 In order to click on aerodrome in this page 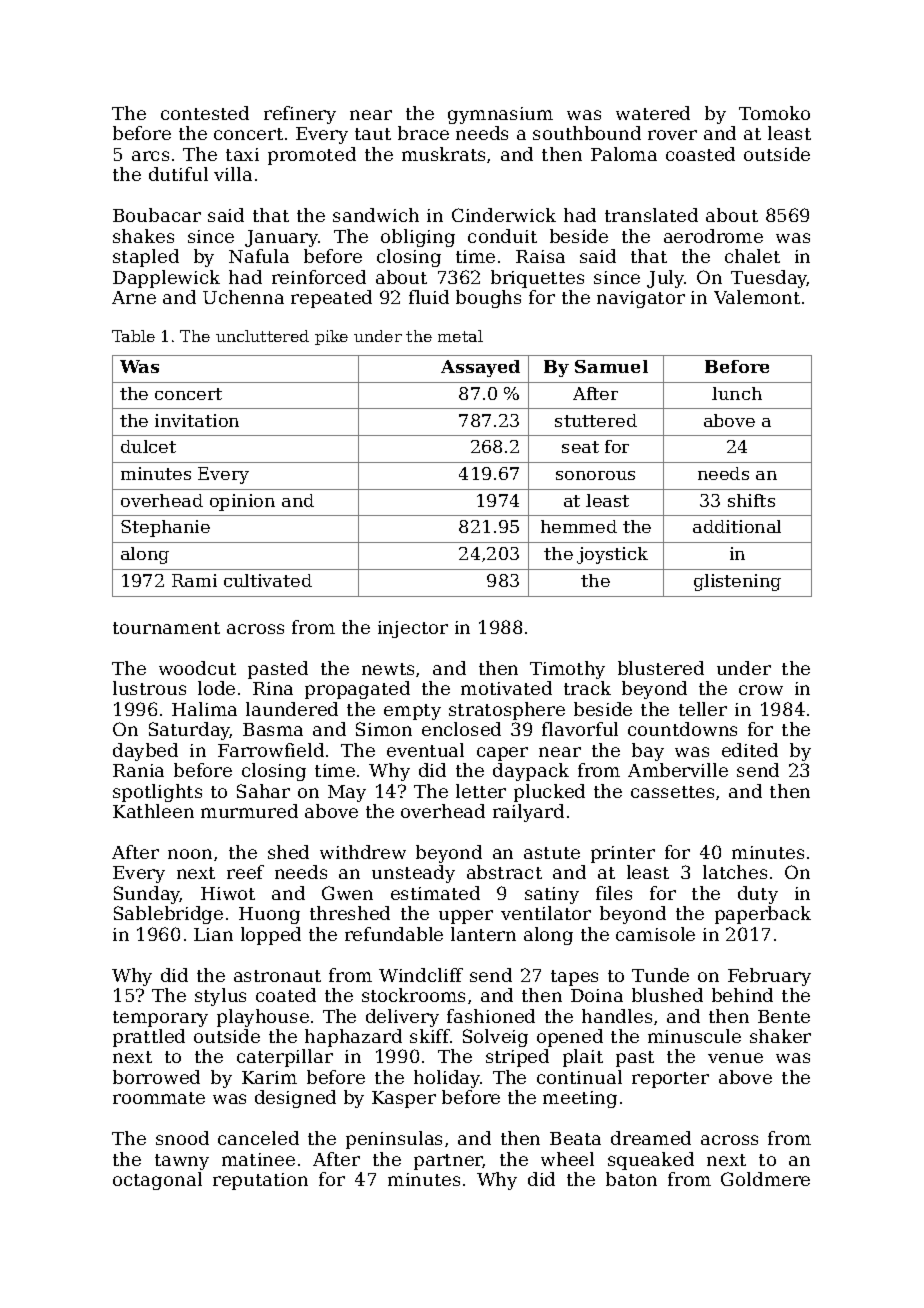, I will do `click(713, 236)`.
